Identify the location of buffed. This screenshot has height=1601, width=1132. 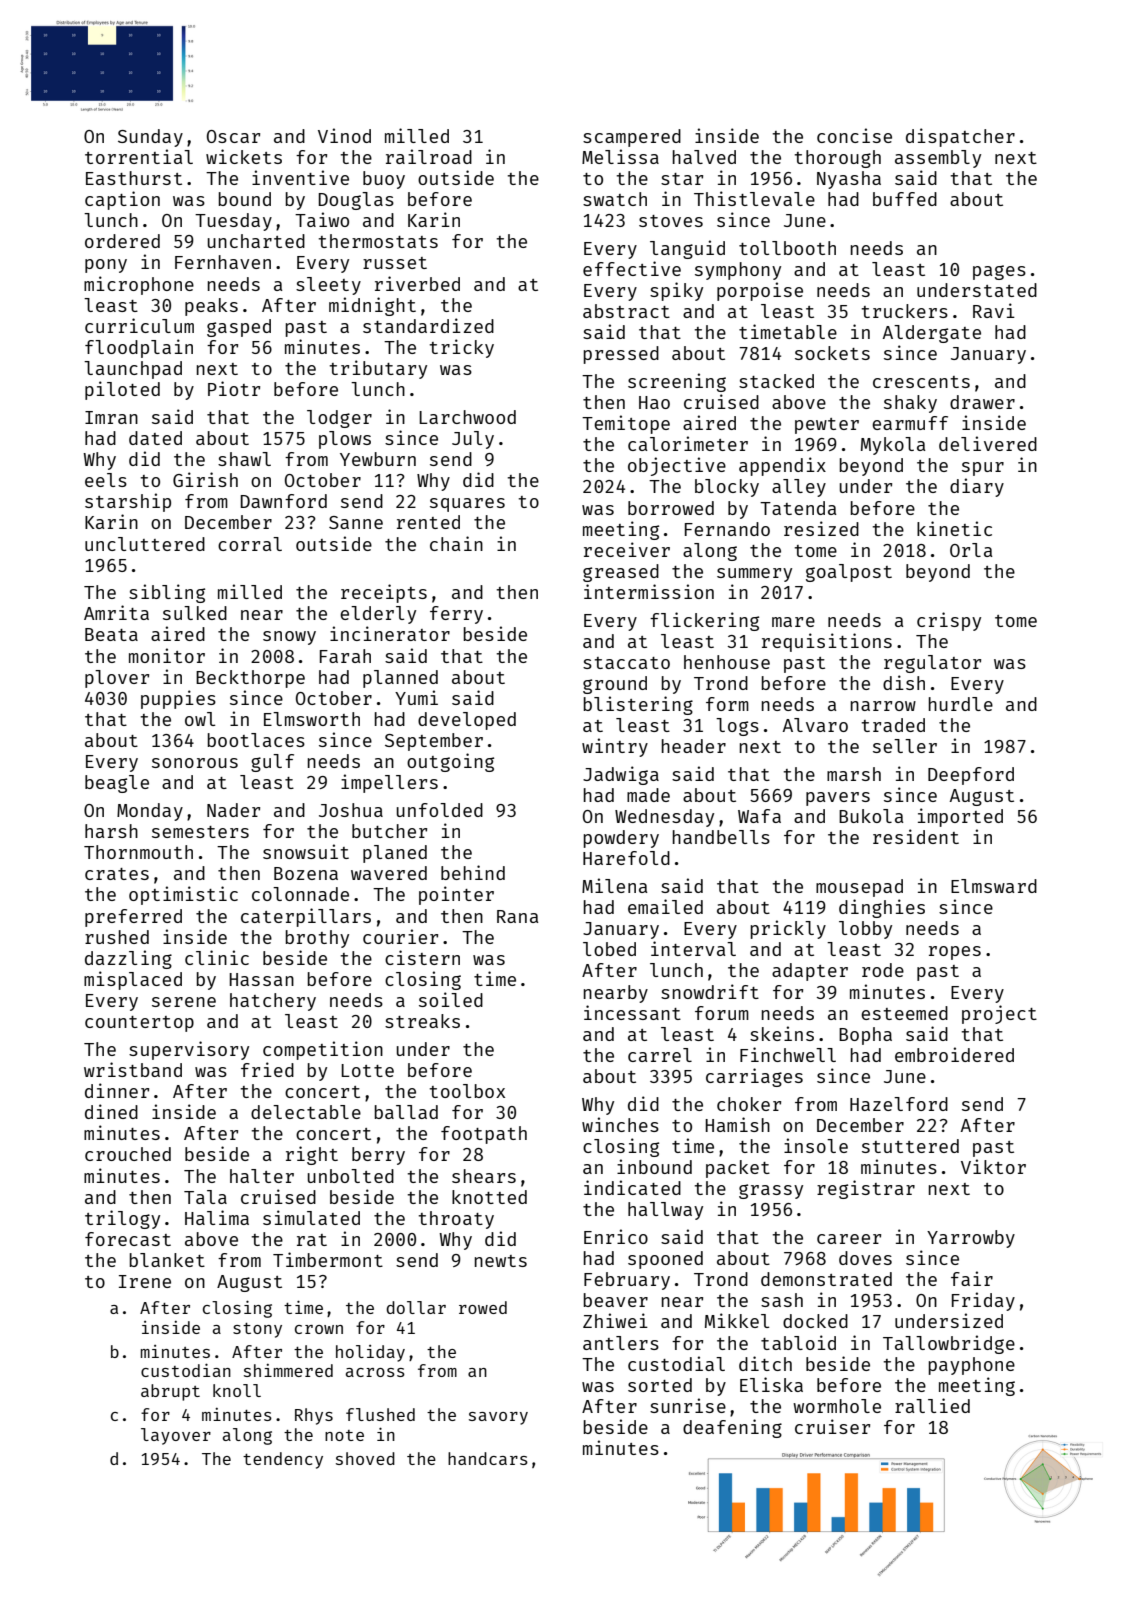
(905, 199).
